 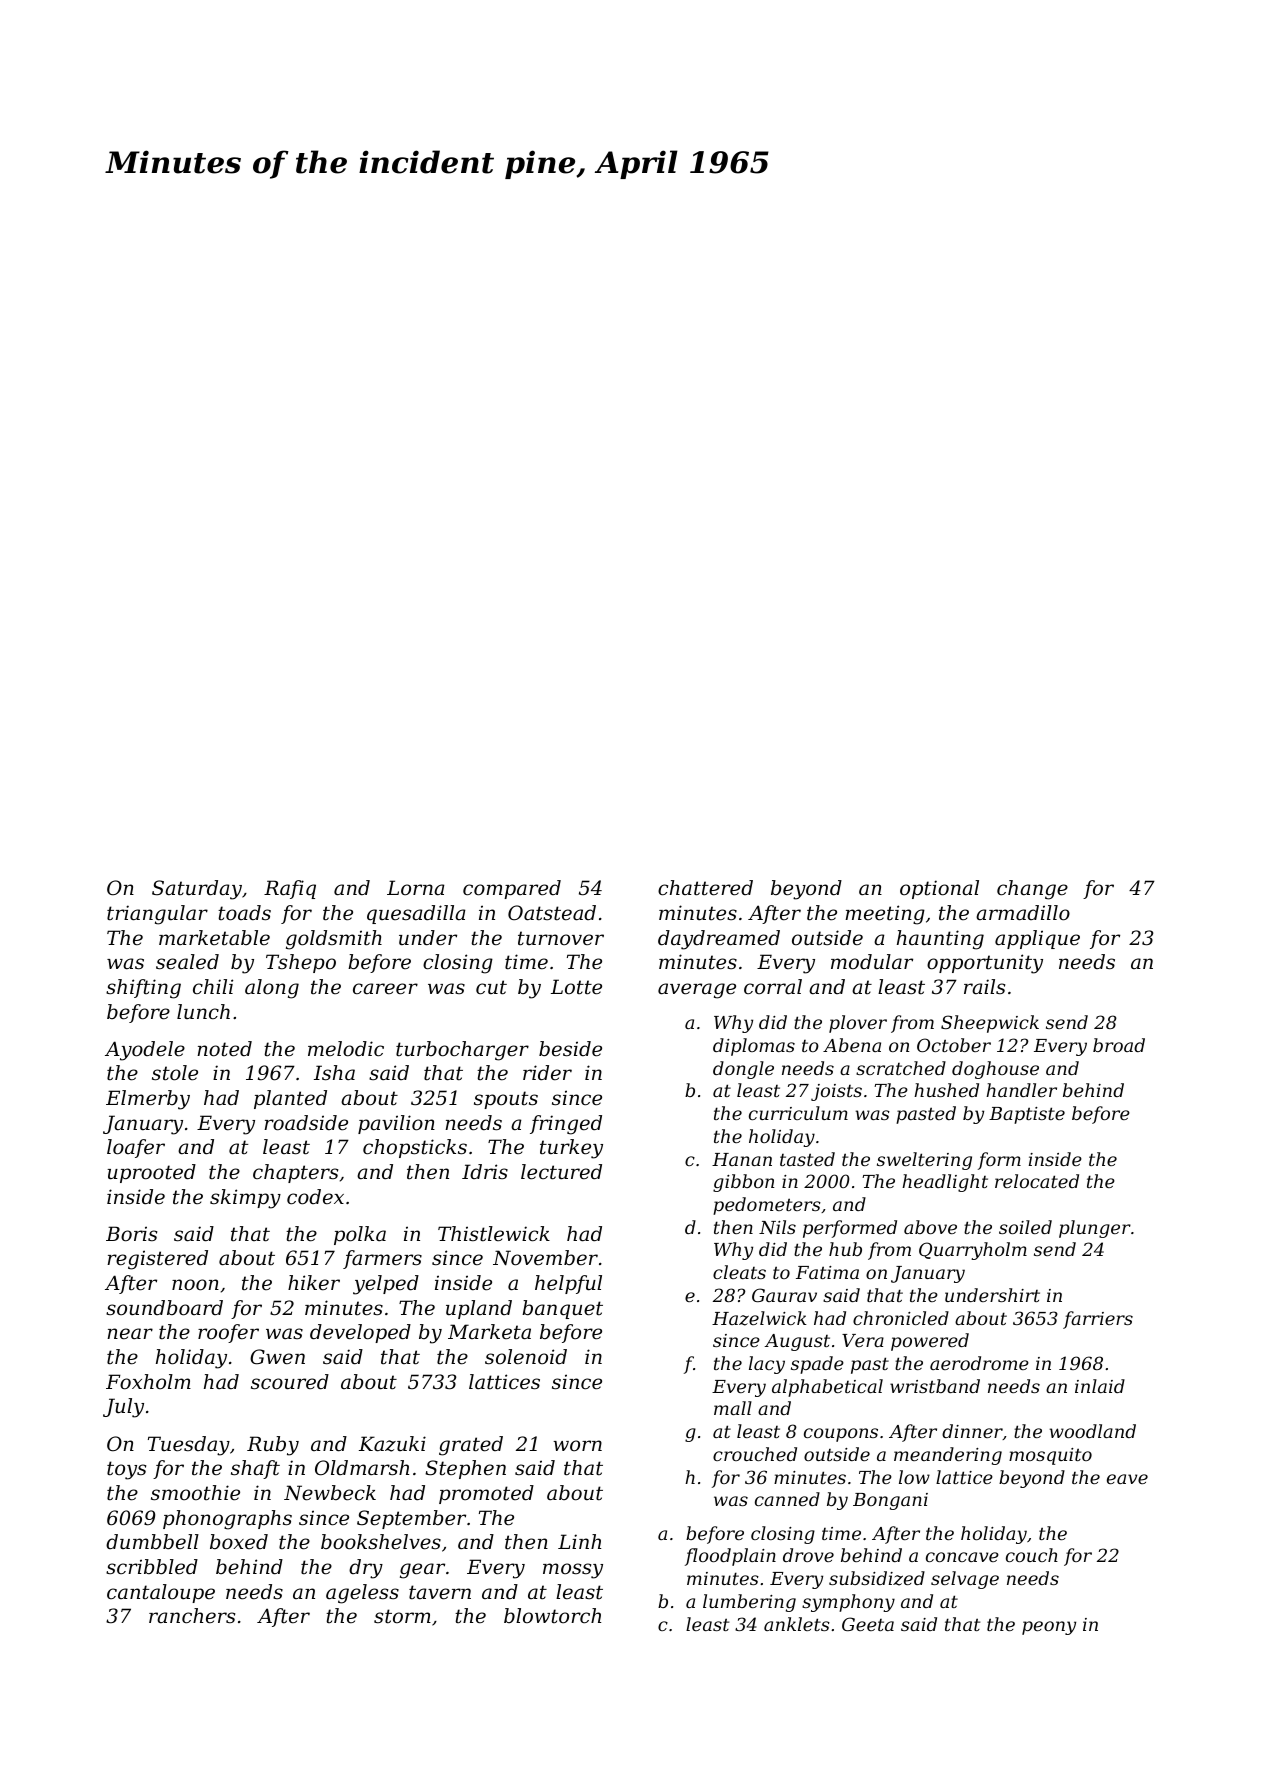 What do you see at coordinates (571, 1149) in the image?
I see `turkey` at bounding box center [571, 1149].
